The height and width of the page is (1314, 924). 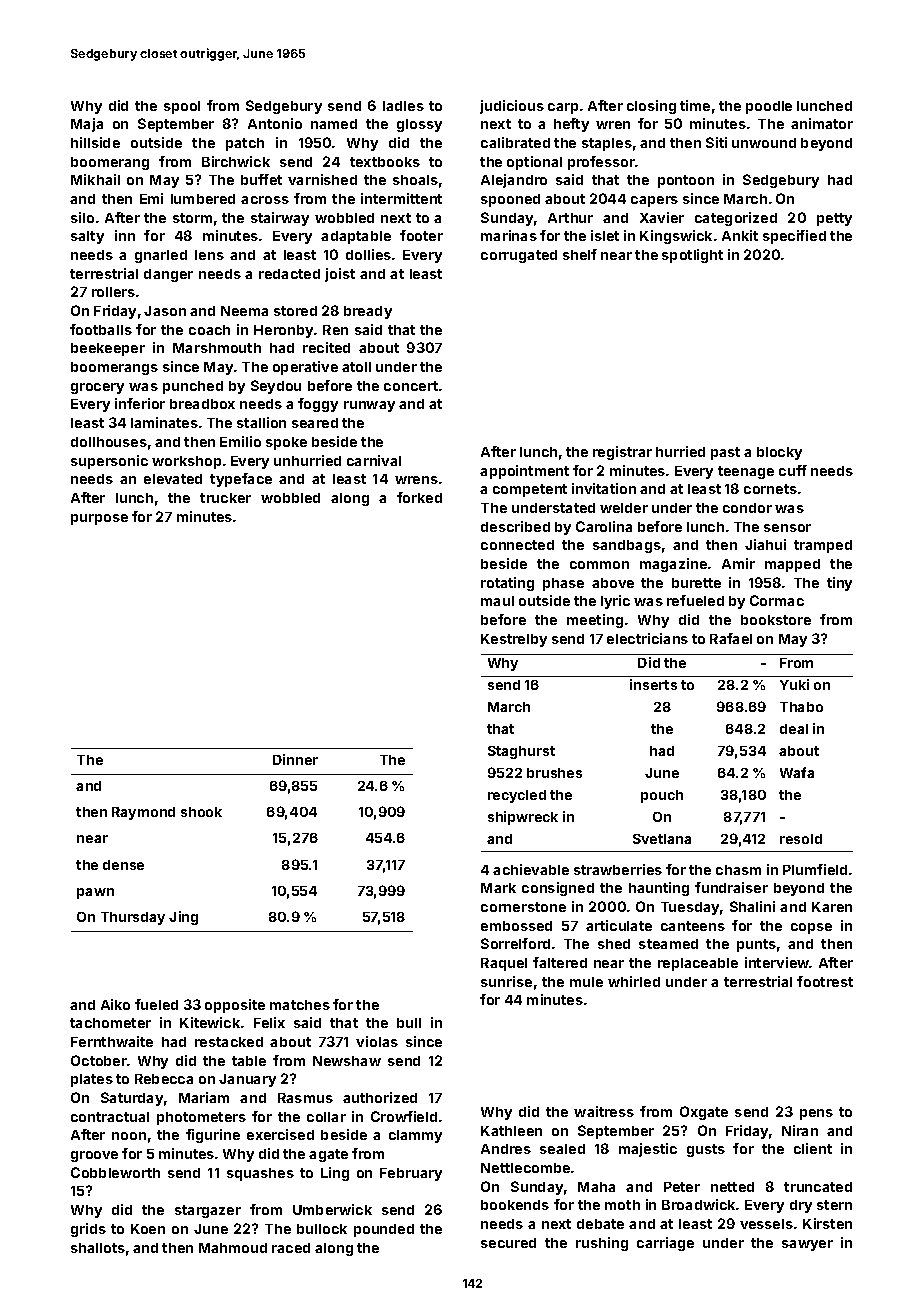 What do you see at coordinates (510, 200) in the page?
I see `spooned` at bounding box center [510, 200].
